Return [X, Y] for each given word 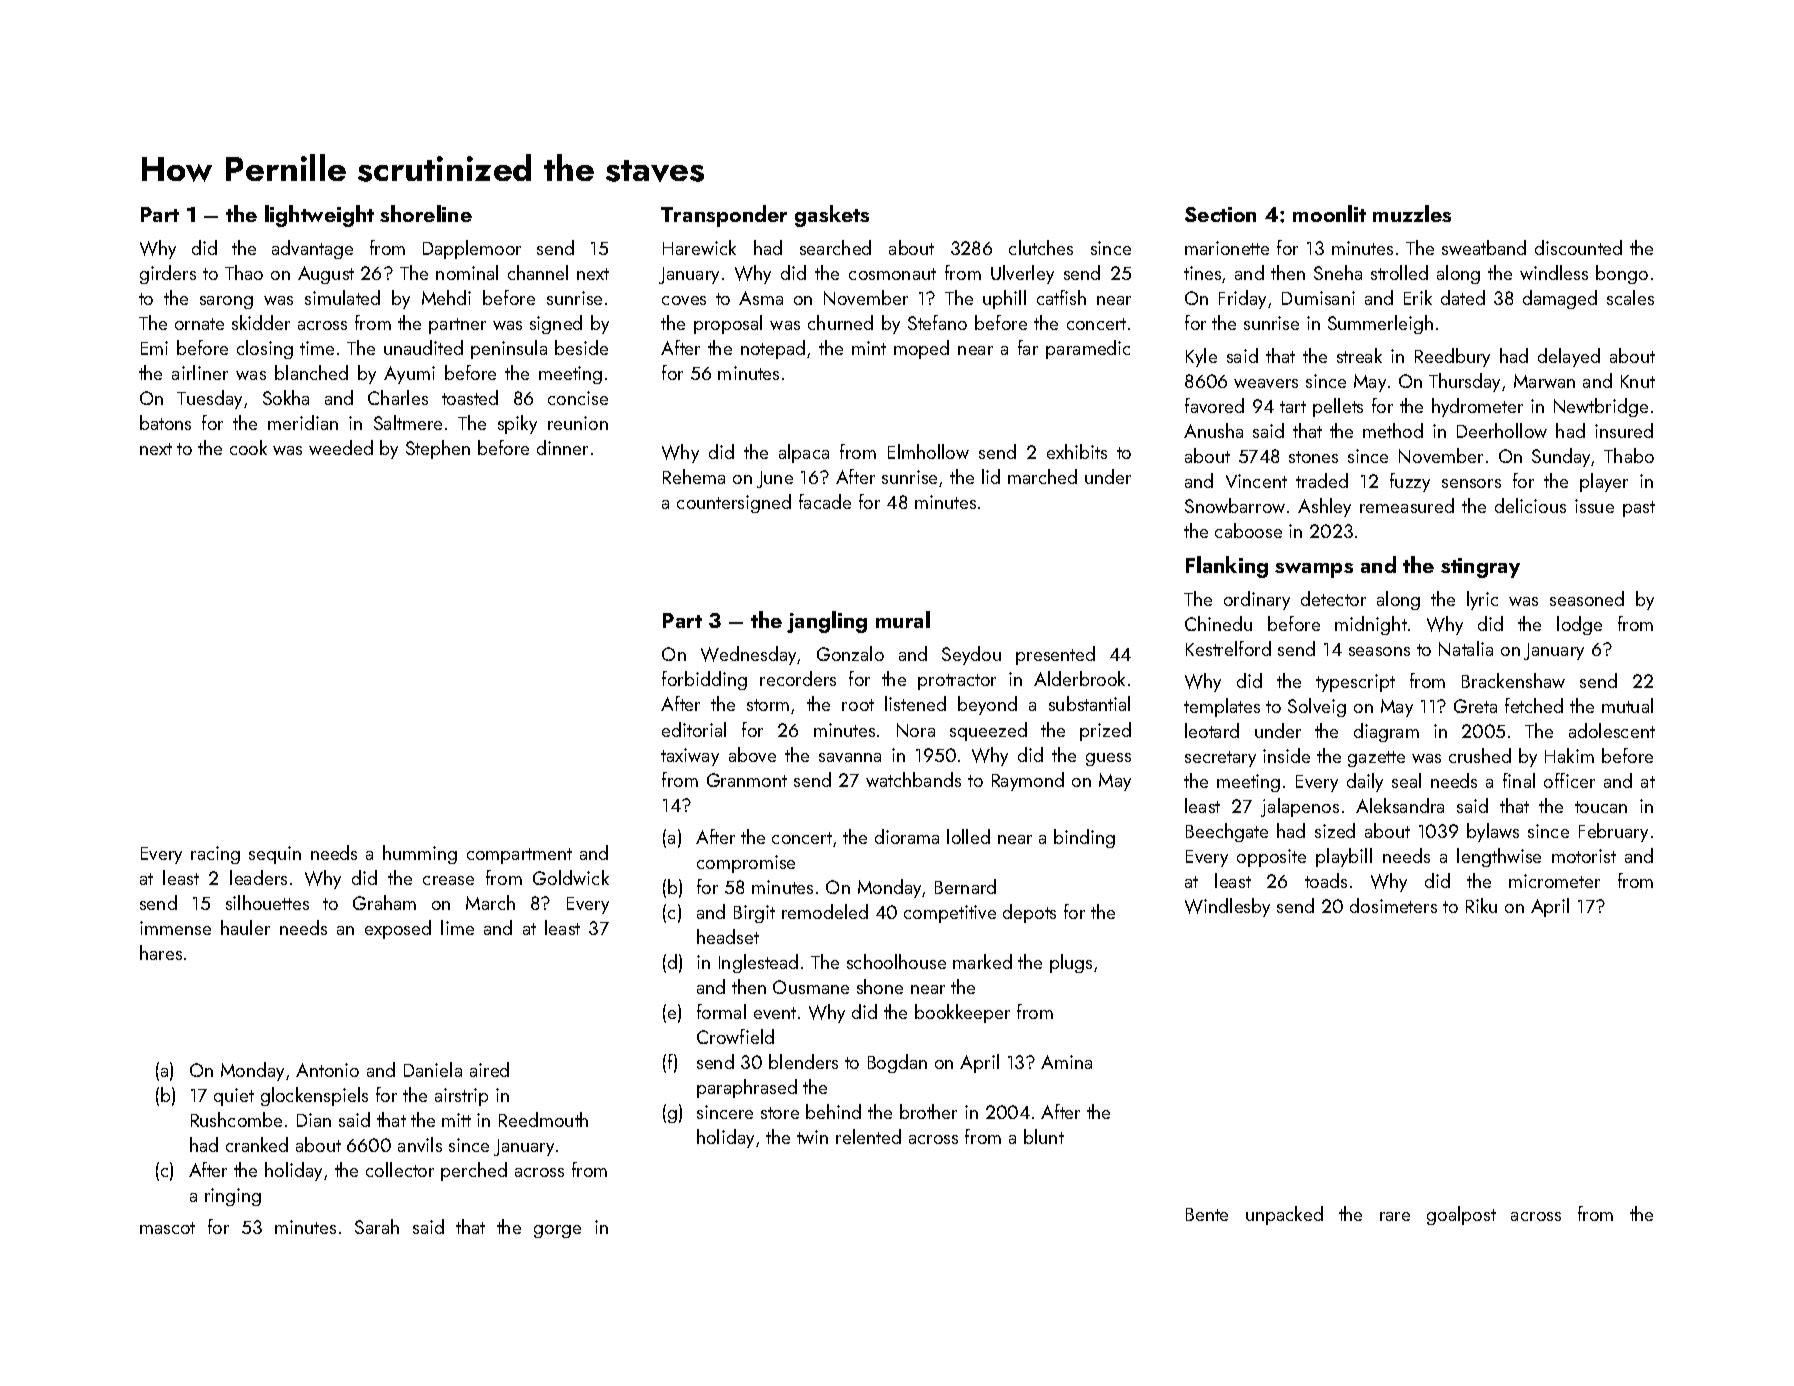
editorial [694, 729]
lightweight [319, 216]
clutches [1041, 247]
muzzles [1412, 213]
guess [1108, 759]
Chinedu [1218, 623]
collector [400, 1169]
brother [928, 1111]
